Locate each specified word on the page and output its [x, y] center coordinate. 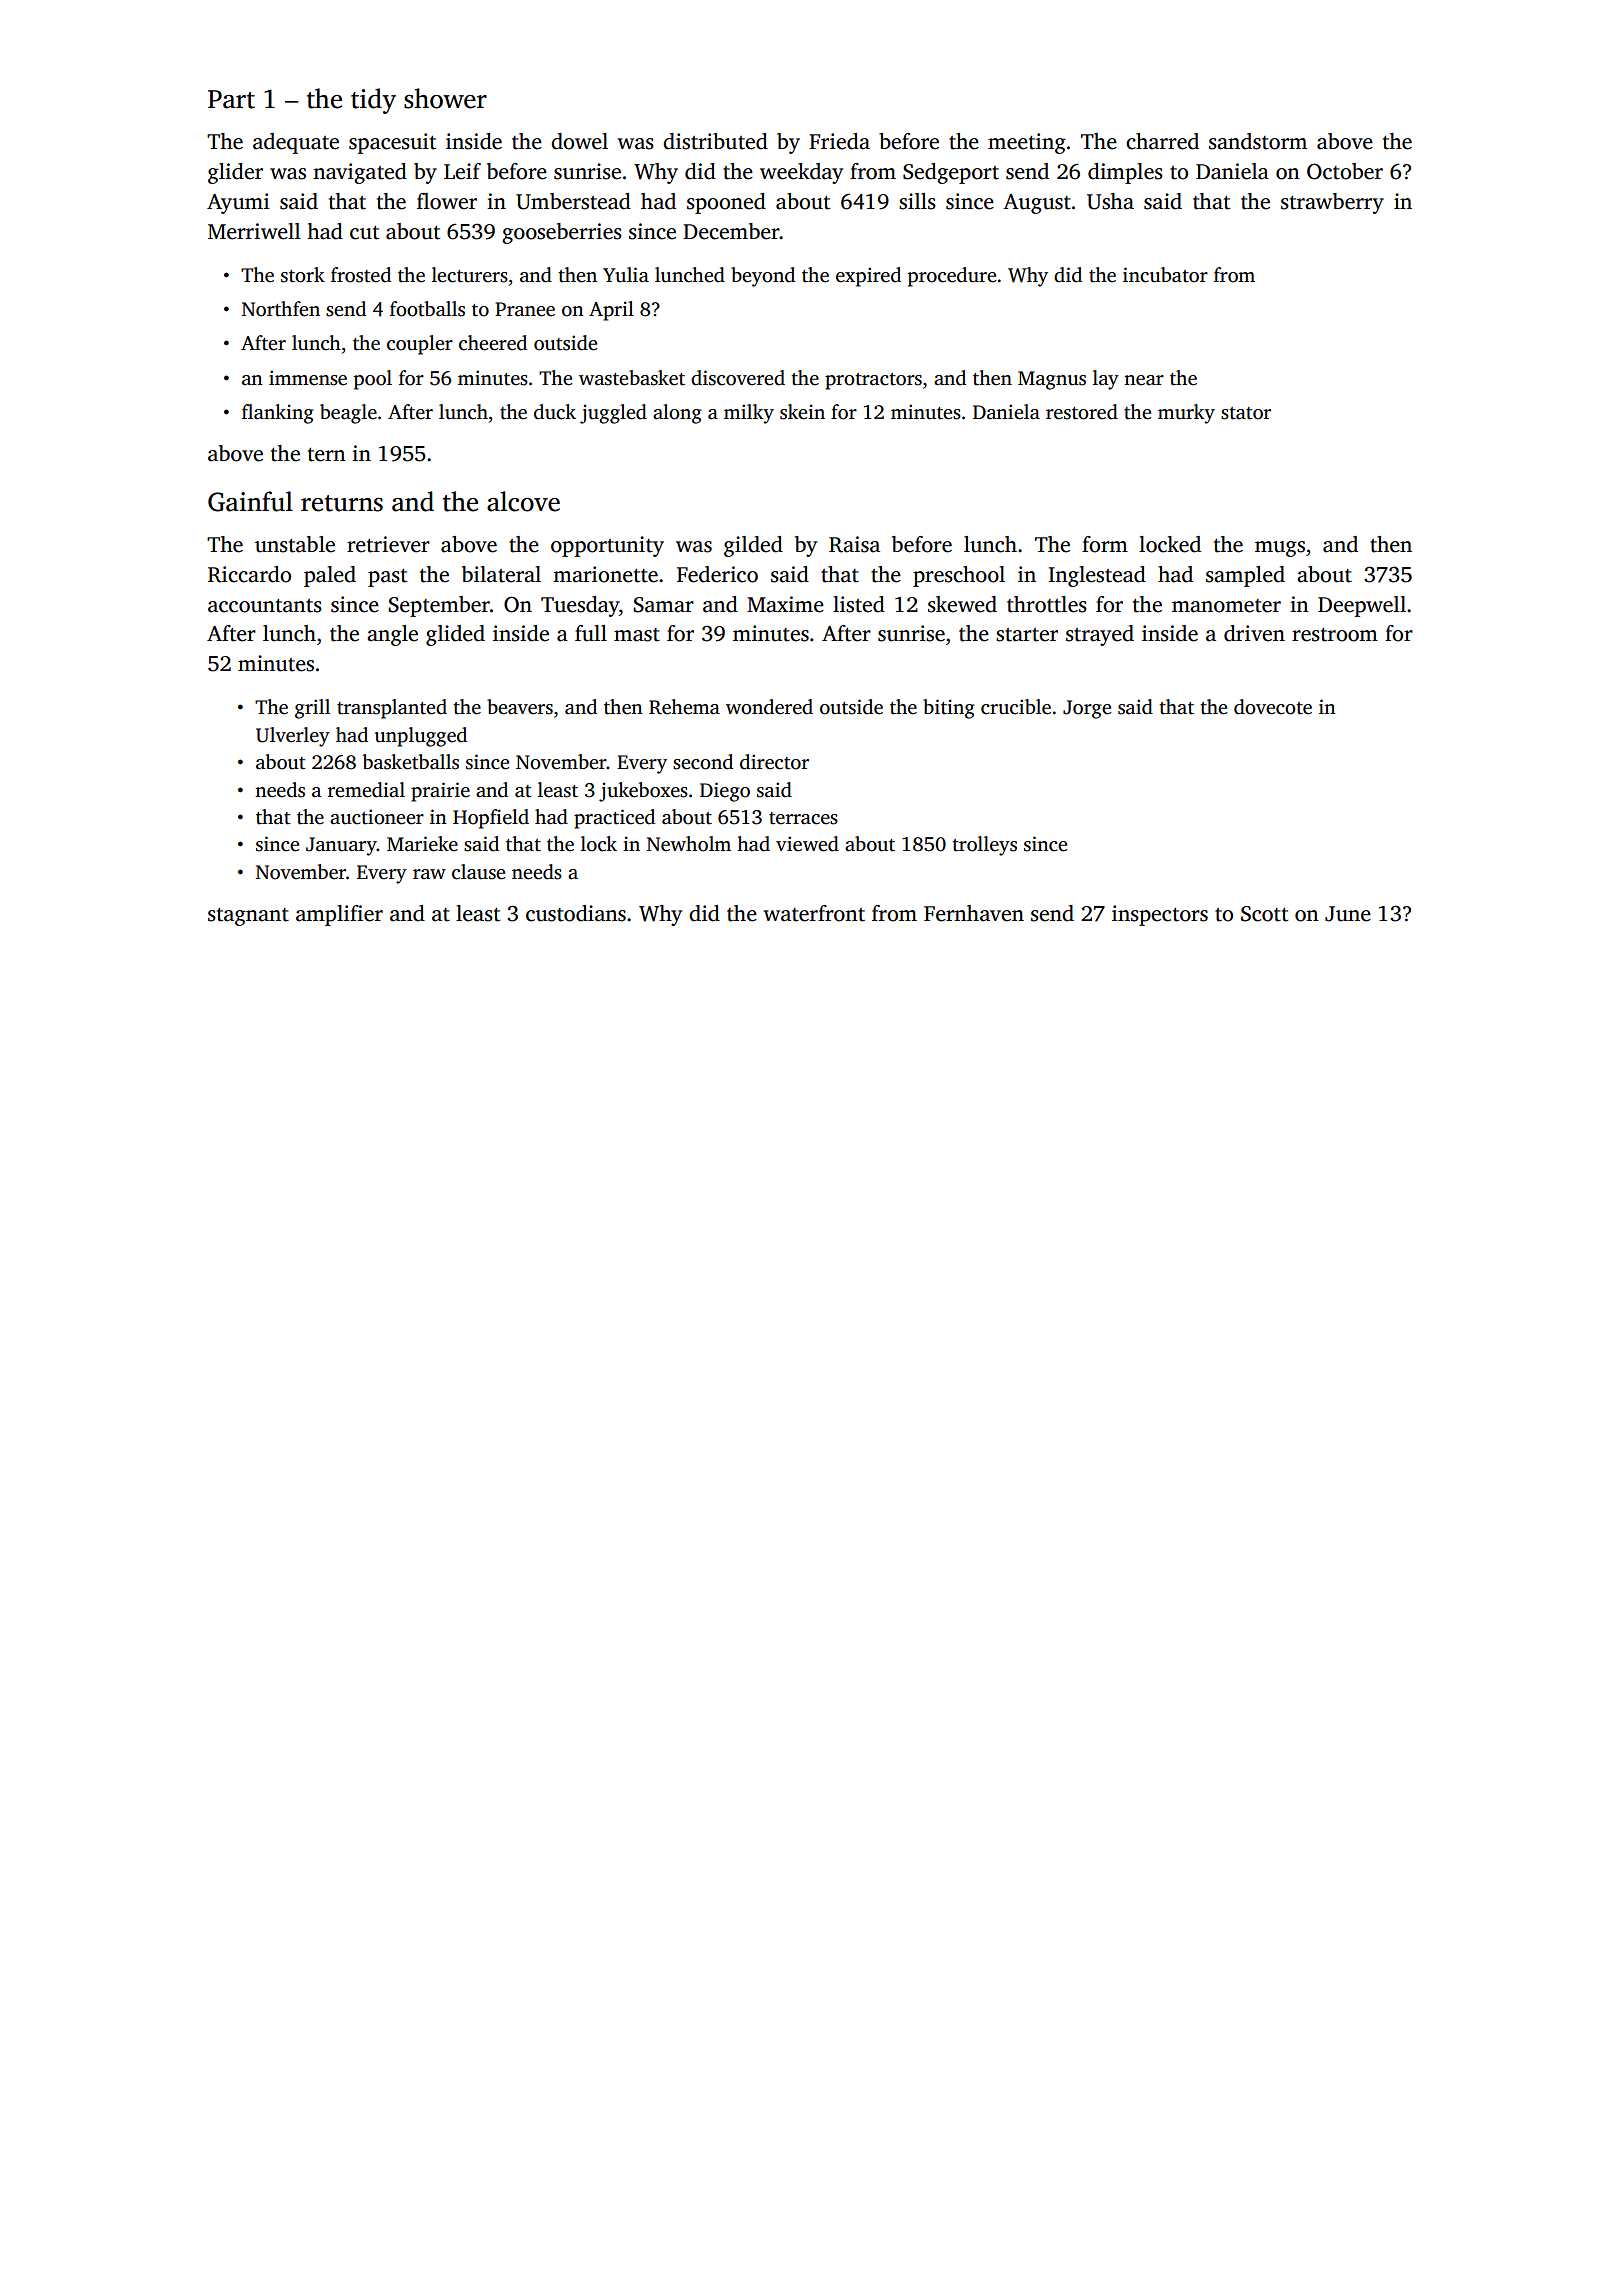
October [1345, 171]
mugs [1280, 549]
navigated [360, 173]
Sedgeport [951, 173]
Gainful [250, 501]
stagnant [248, 917]
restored [1082, 412]
